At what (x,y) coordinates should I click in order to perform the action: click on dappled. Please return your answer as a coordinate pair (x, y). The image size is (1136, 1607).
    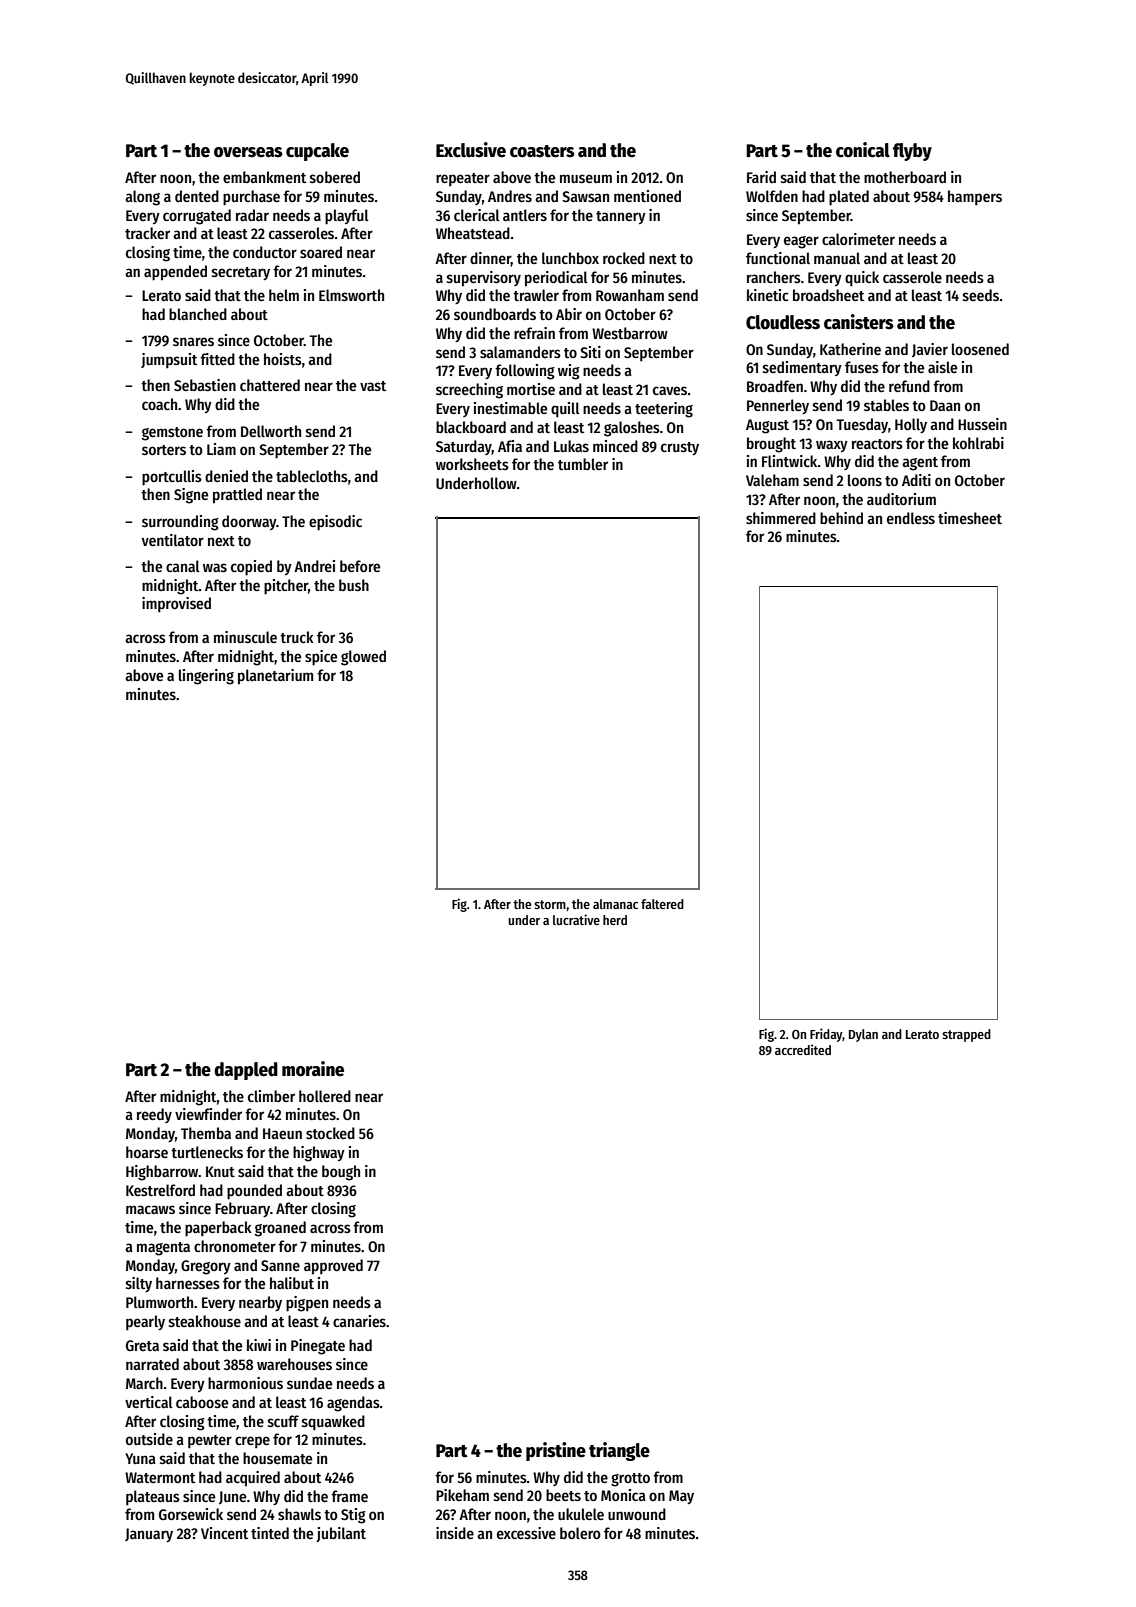
    Looking at the image, I should click on (246, 1071).
